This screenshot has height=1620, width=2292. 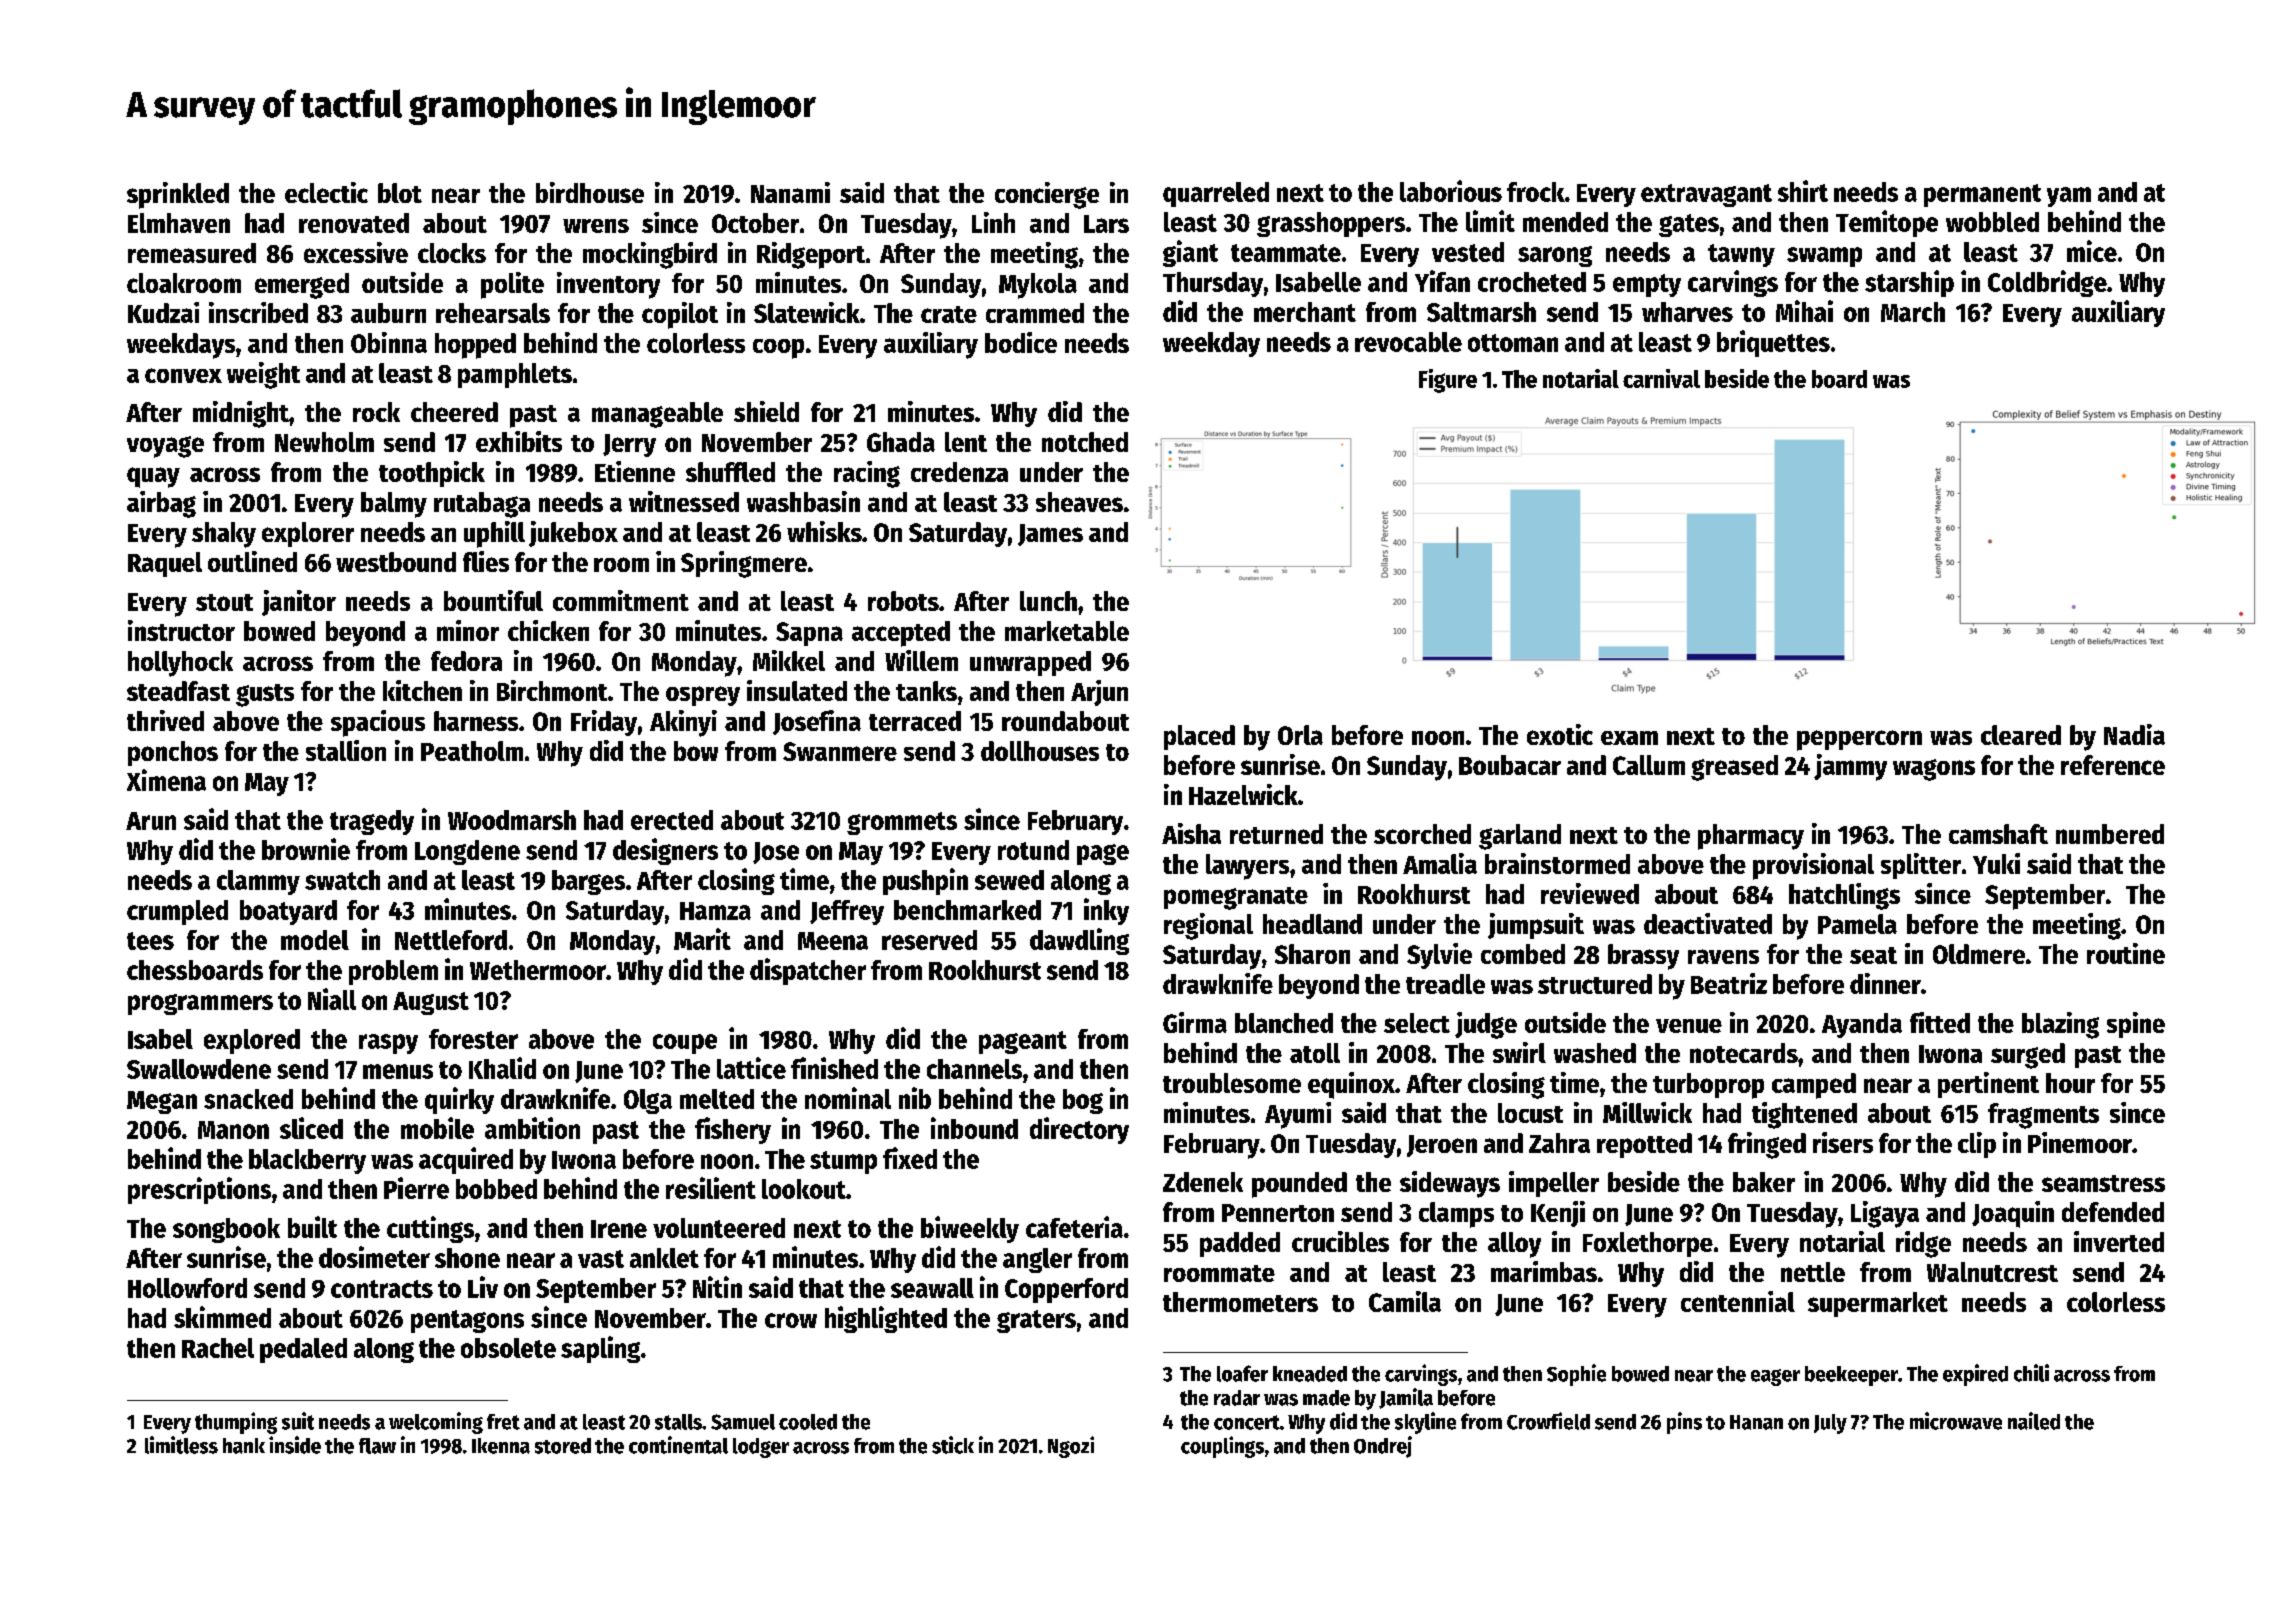 What do you see at coordinates (2092, 251) in the screenshot?
I see `mice` at bounding box center [2092, 251].
